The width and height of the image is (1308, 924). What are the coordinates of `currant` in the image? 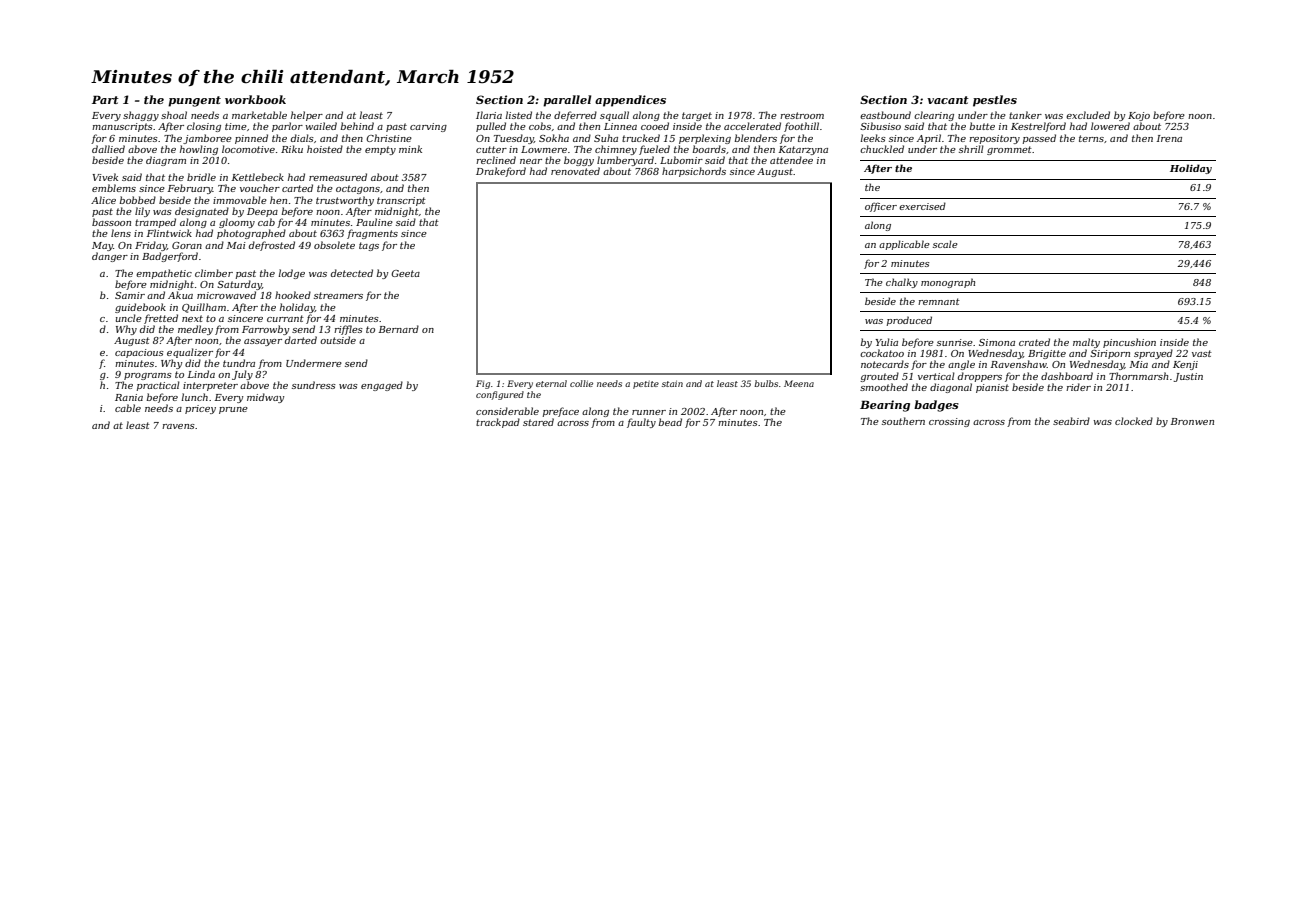 It's located at (285, 318).
